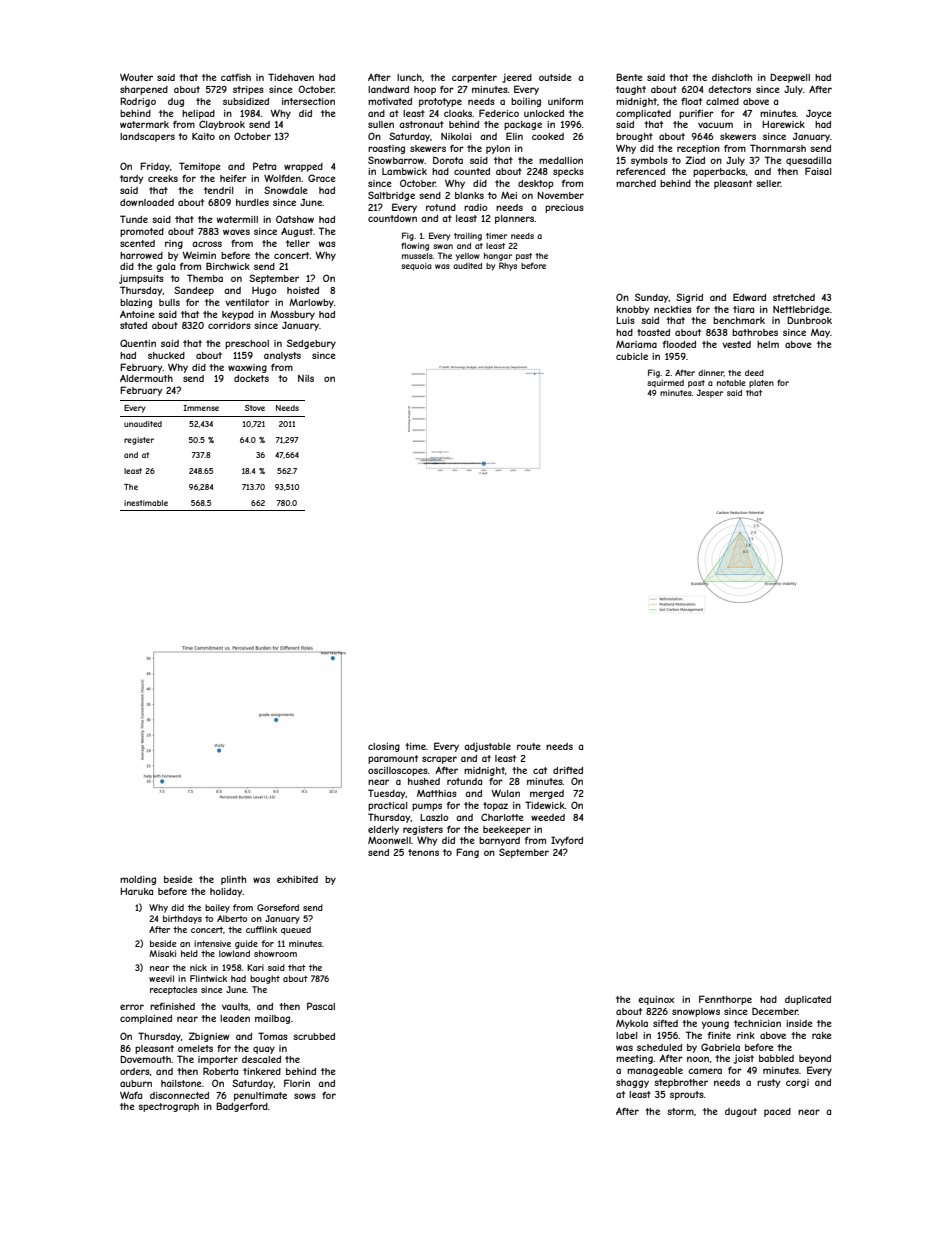 This document has height=1233, width=952. What do you see at coordinates (146, 503) in the document?
I see `inestimable` at bounding box center [146, 503].
